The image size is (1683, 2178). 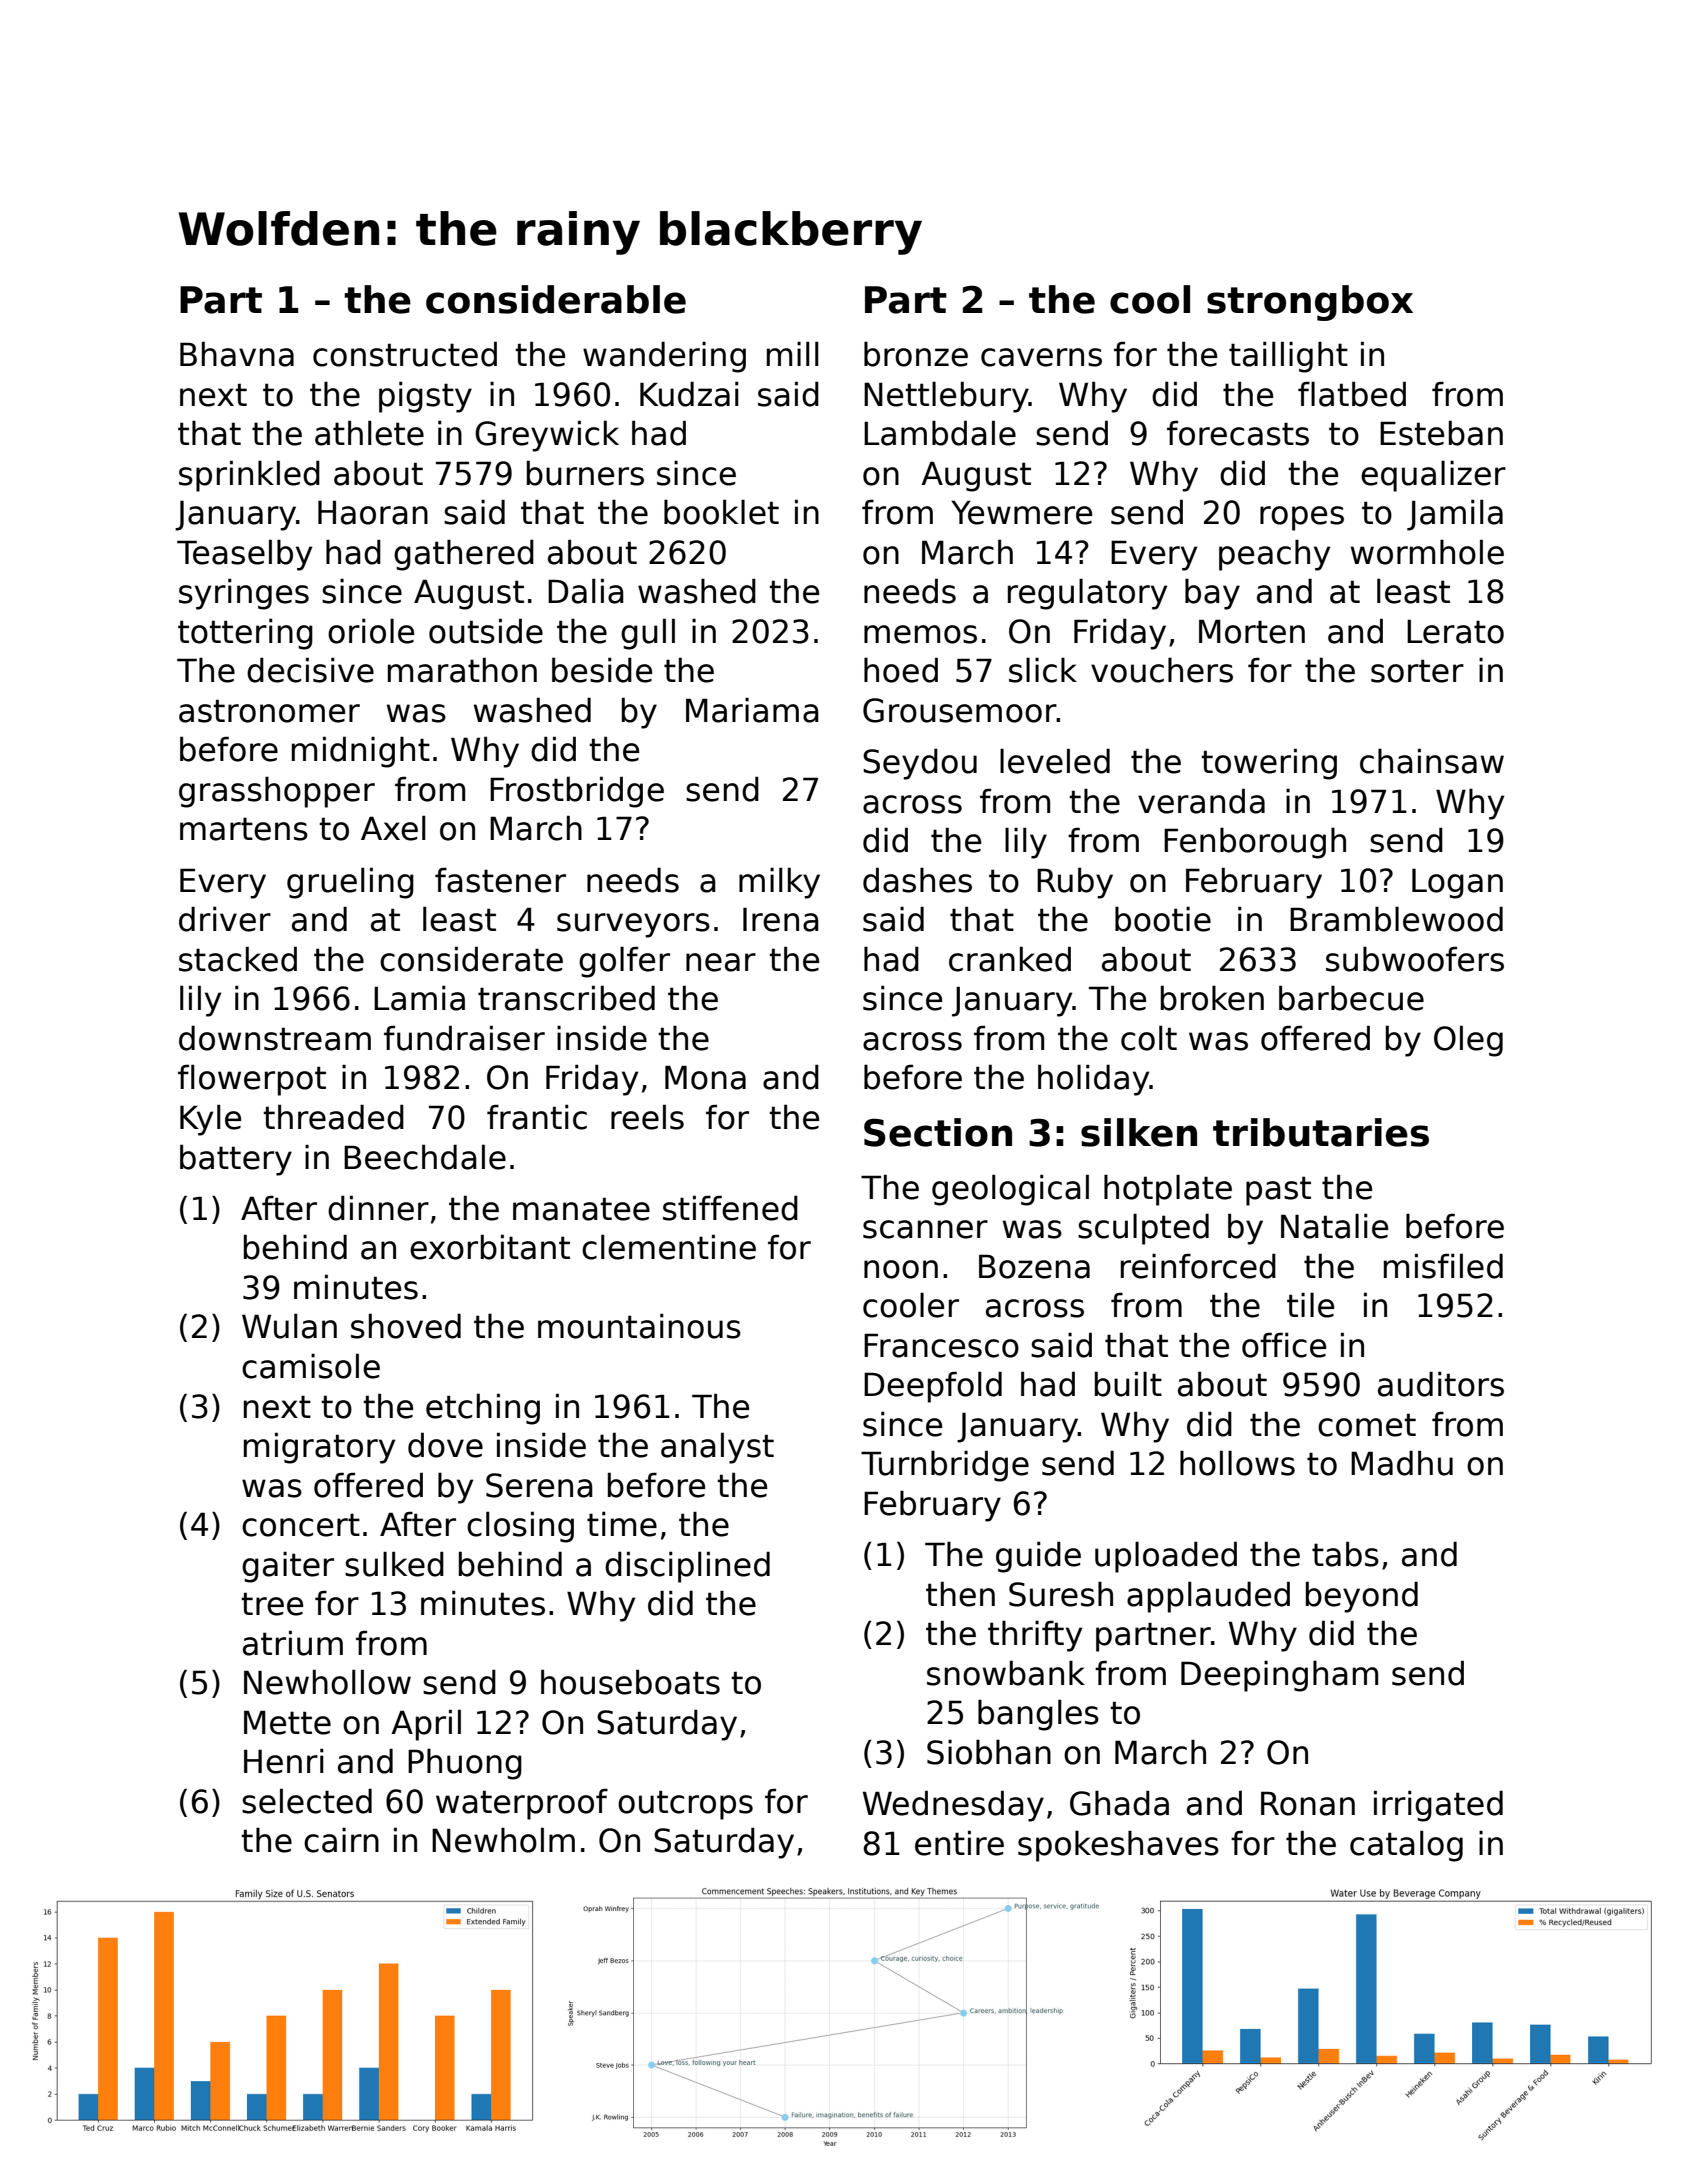 What do you see at coordinates (249, 476) in the image?
I see `sprinkled` at bounding box center [249, 476].
